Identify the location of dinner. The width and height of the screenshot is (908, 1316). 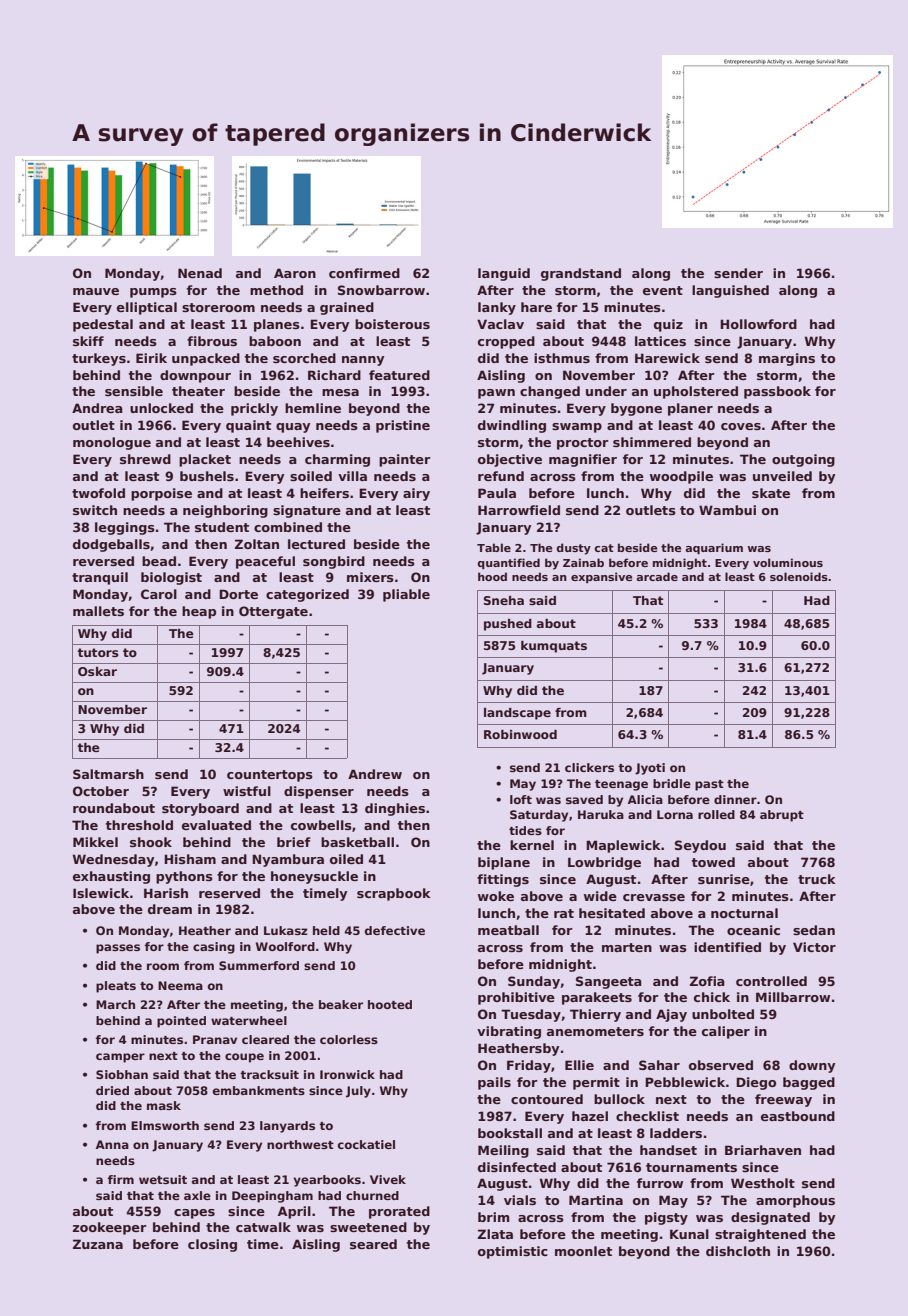
(735, 799).
